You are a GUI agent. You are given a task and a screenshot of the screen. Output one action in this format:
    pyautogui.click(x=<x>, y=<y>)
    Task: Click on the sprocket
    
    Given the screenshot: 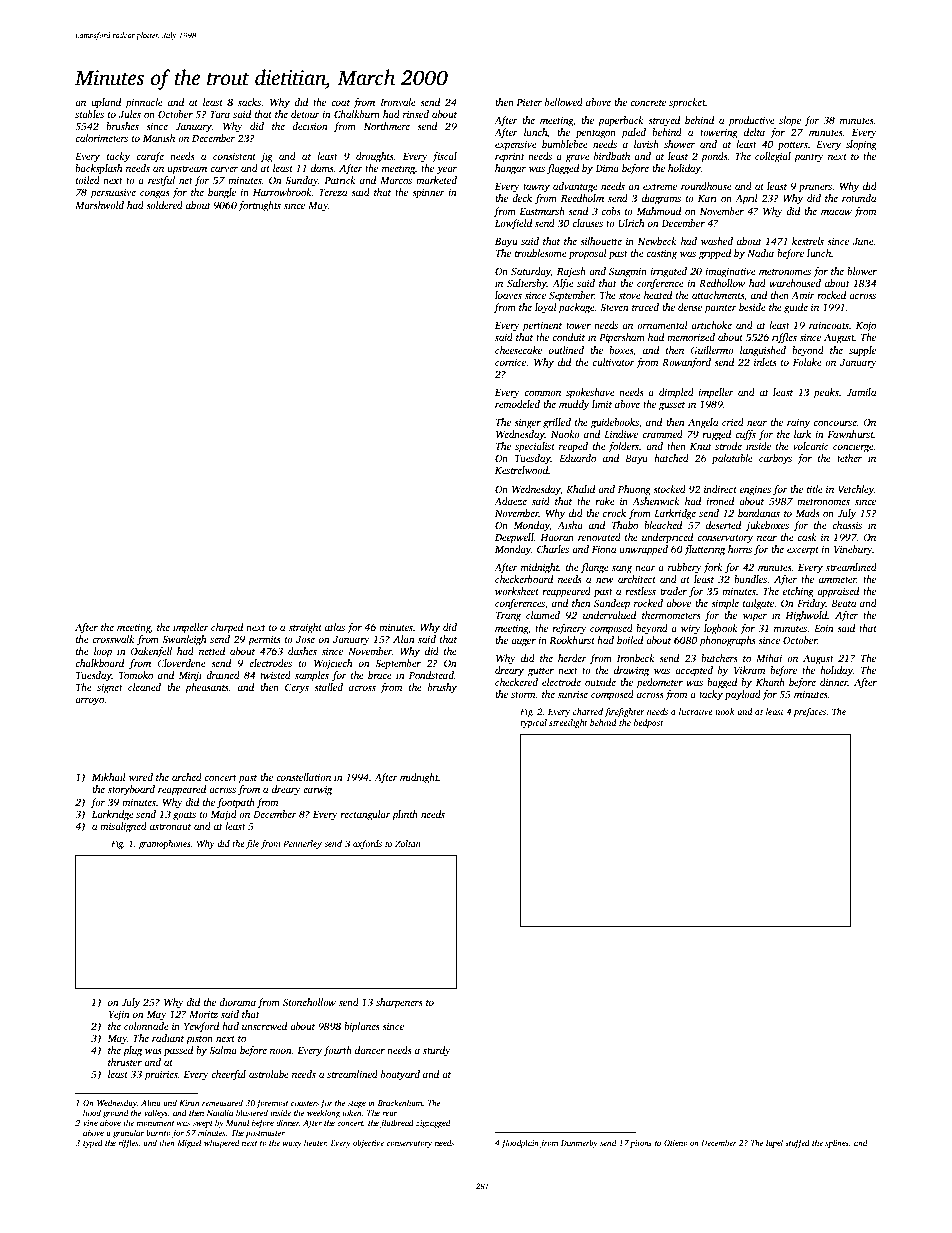 What is the action you would take?
    pyautogui.click(x=687, y=103)
